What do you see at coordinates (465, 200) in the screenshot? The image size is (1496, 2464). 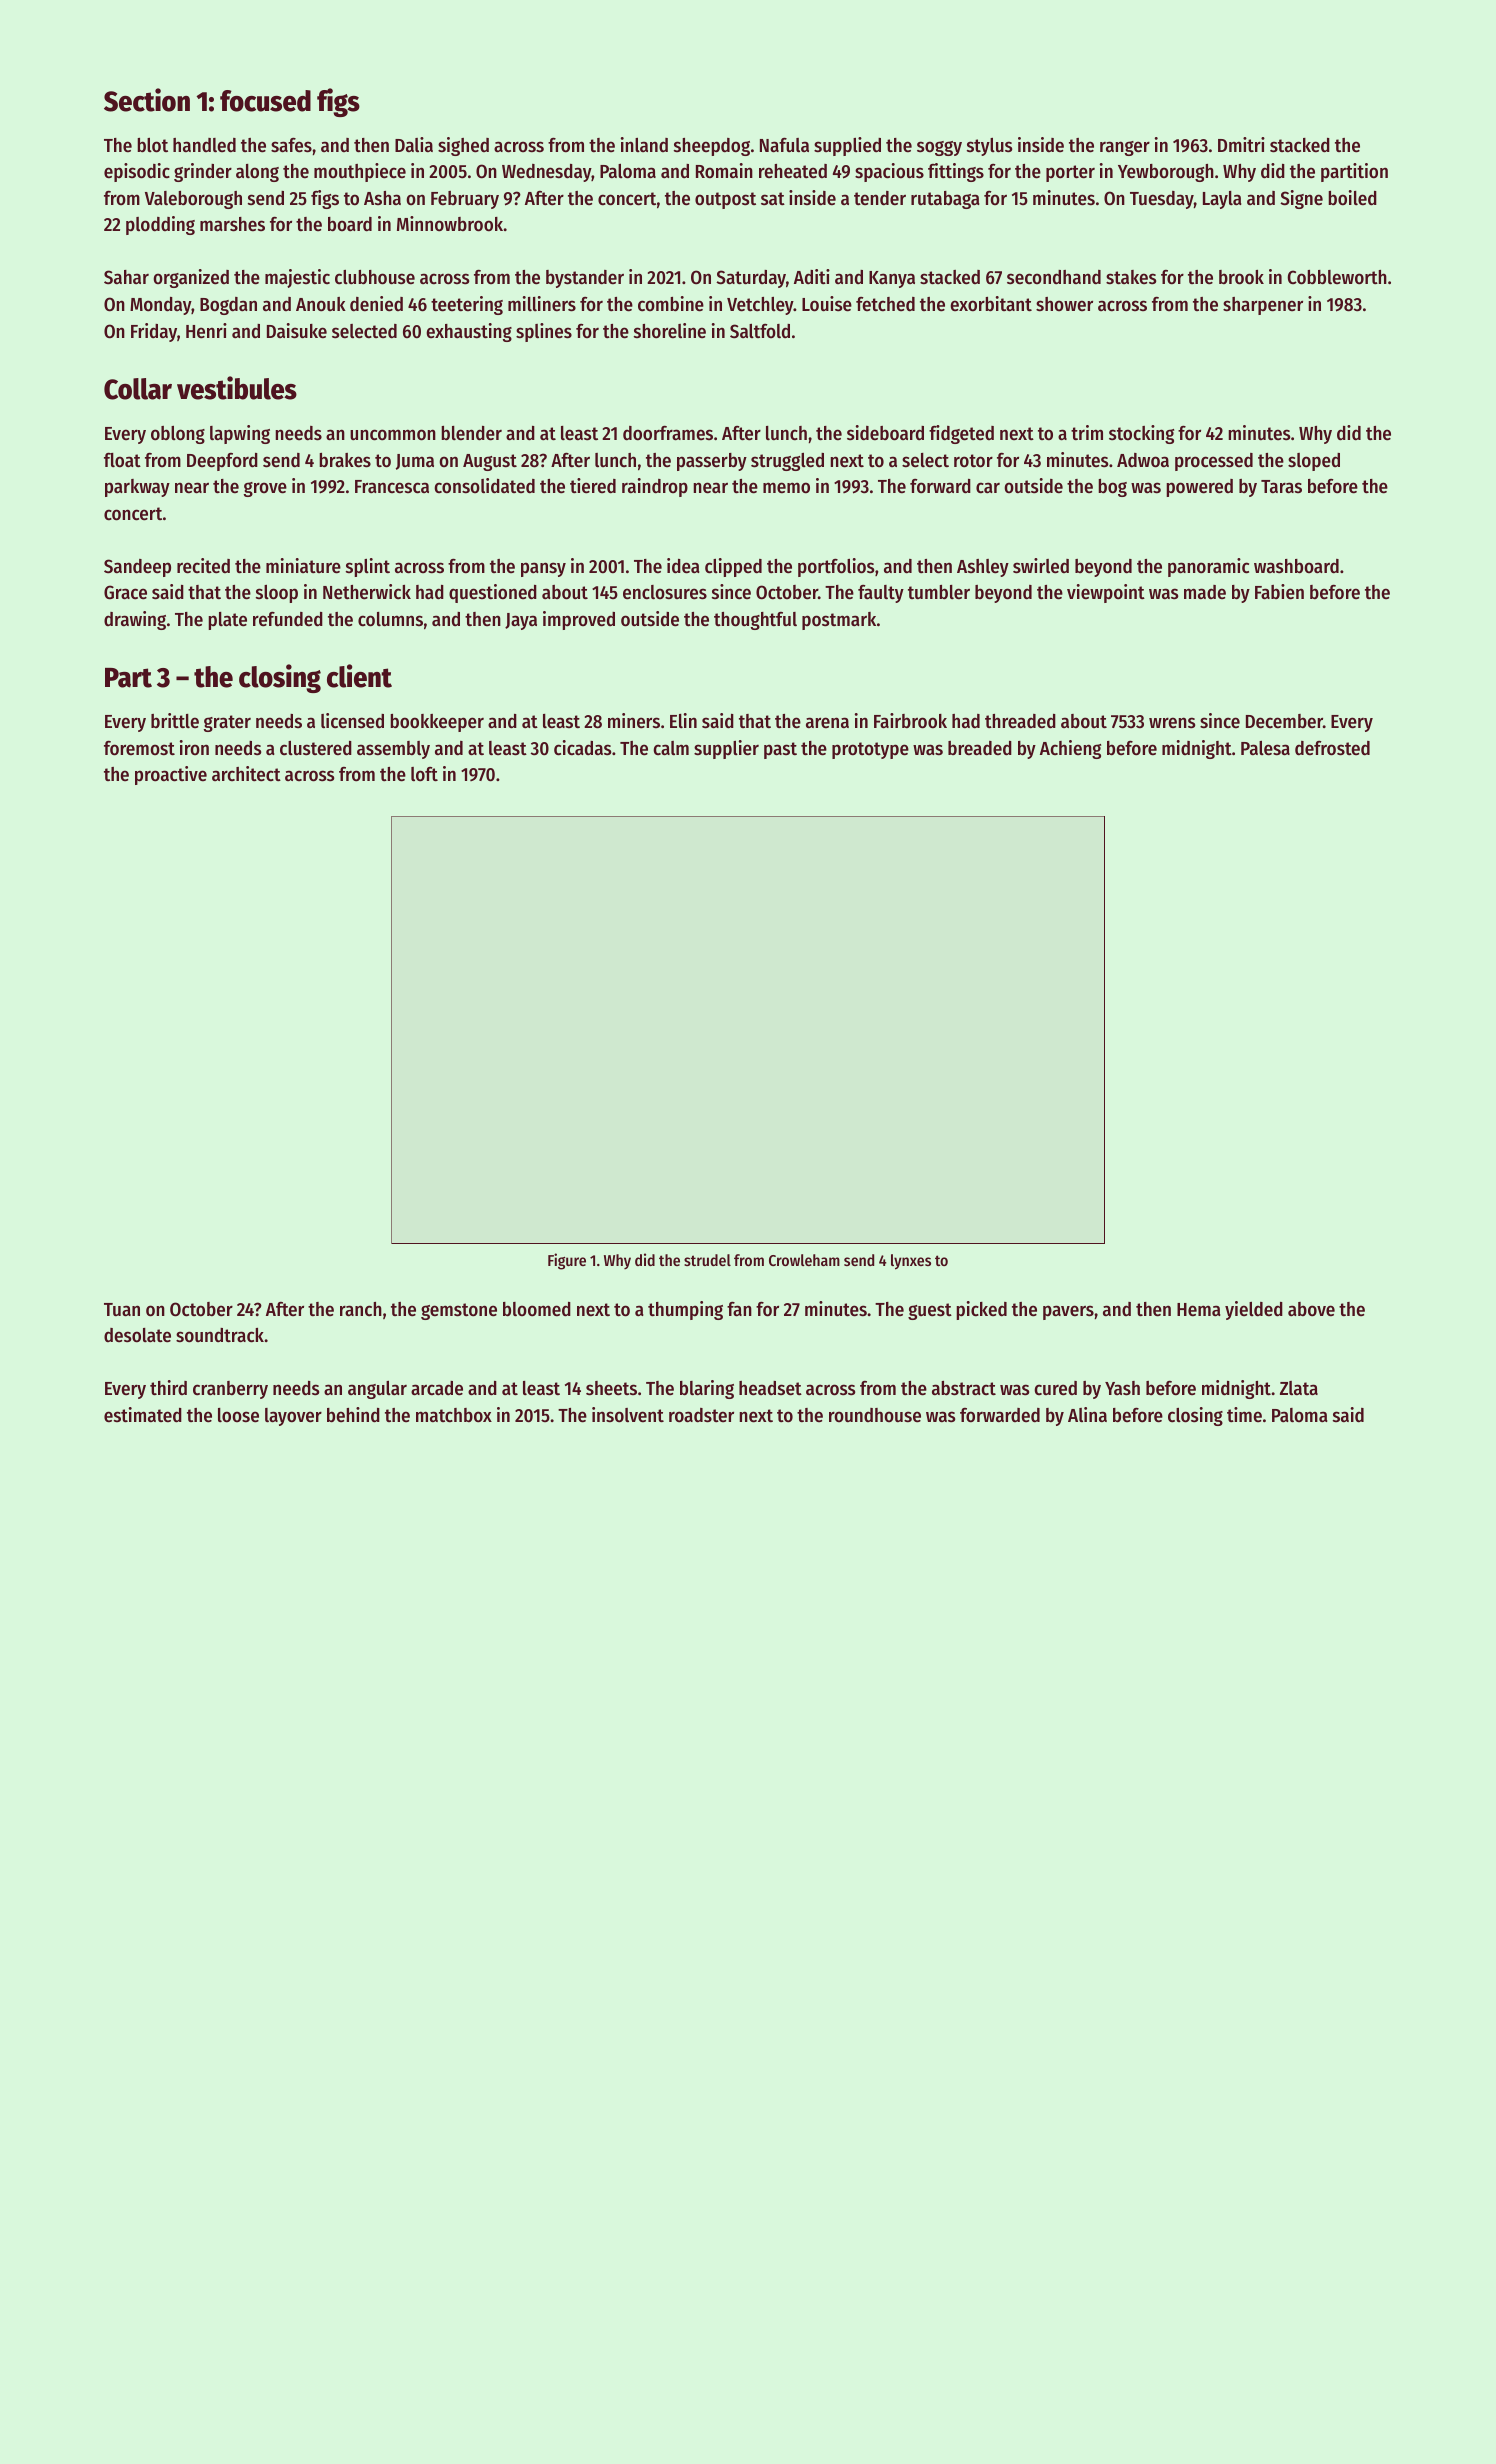 I see `February` at bounding box center [465, 200].
